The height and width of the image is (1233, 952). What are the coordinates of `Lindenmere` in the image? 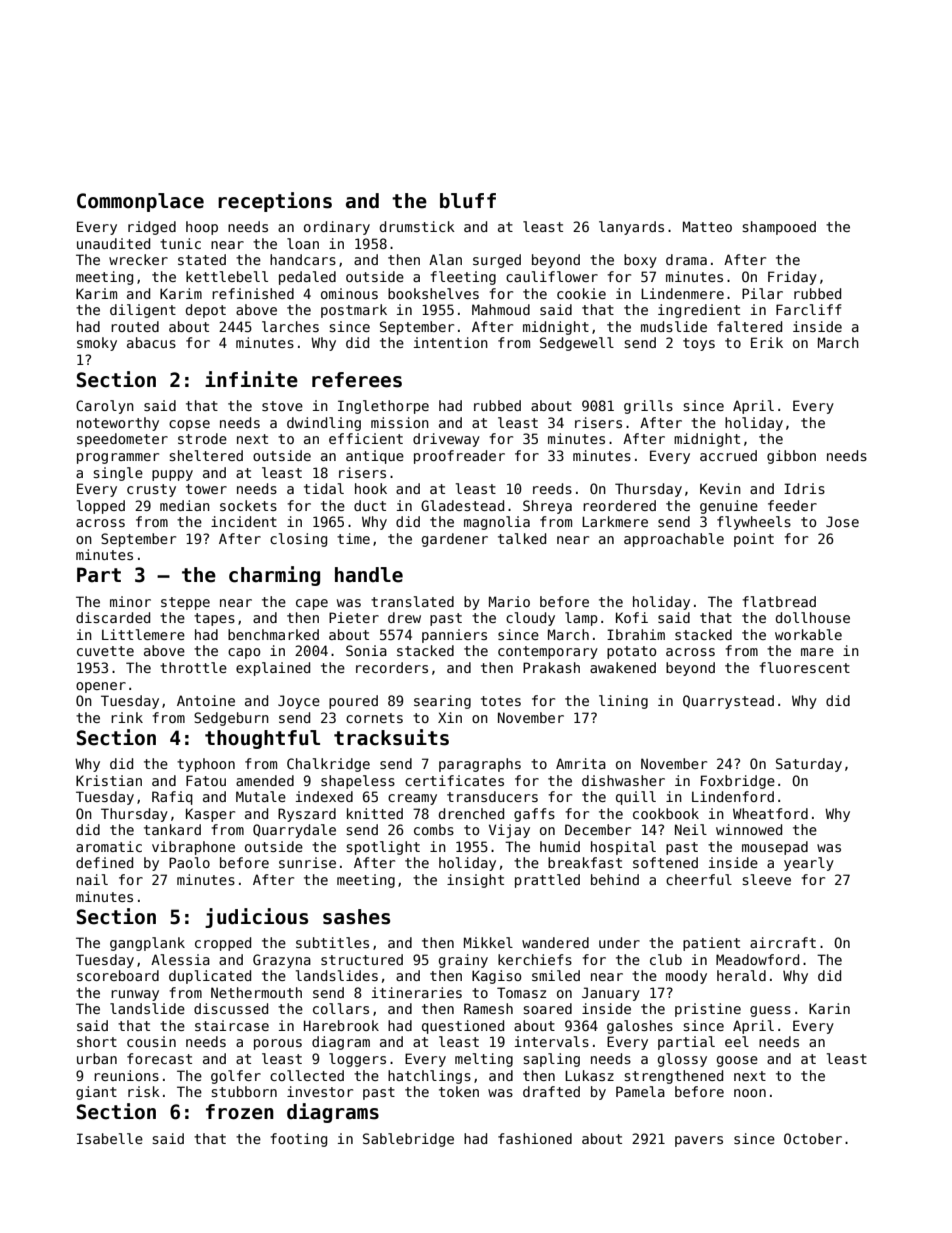 It's located at (682, 293).
